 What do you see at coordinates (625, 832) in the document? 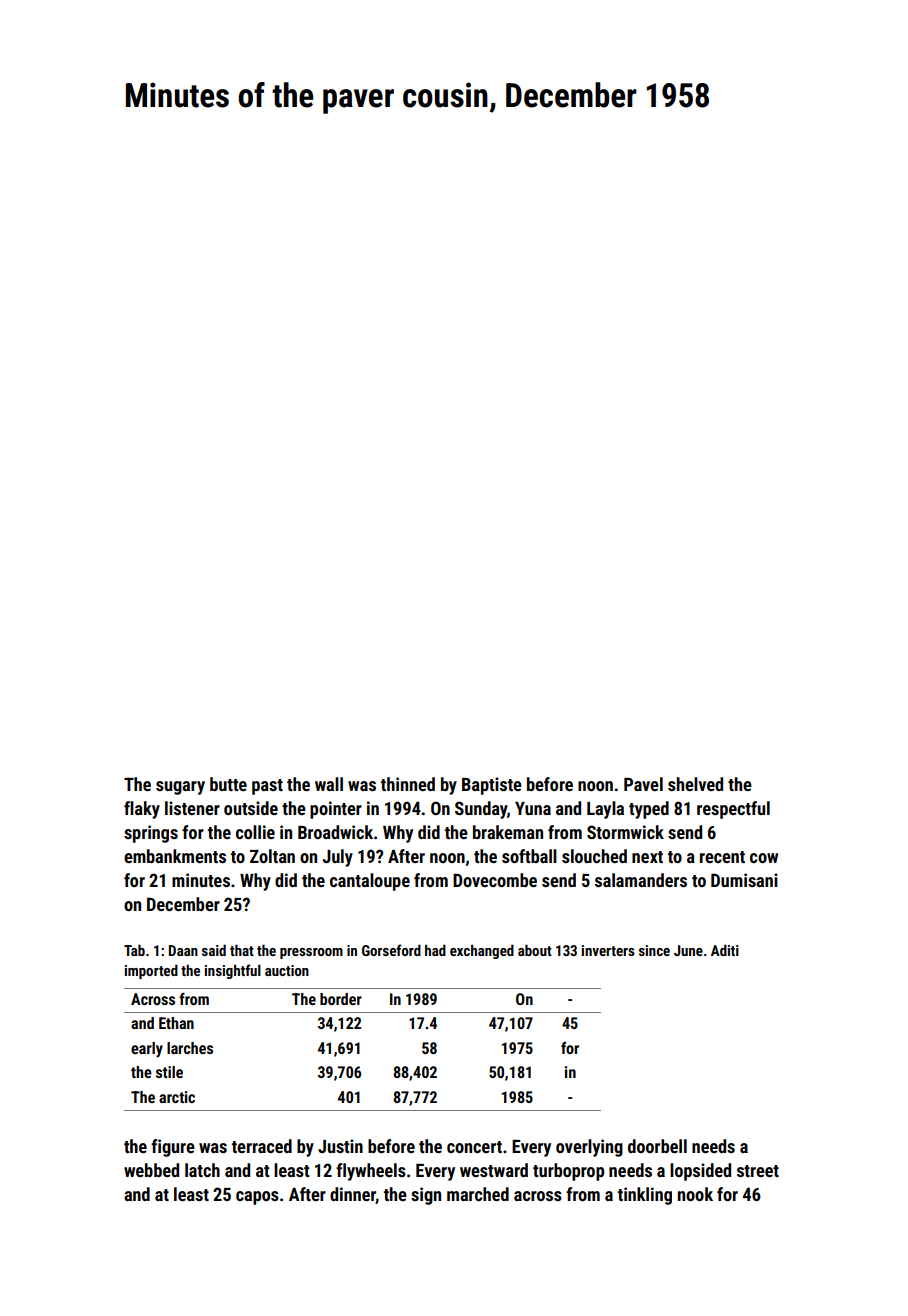
I see `Stormwick` at bounding box center [625, 832].
